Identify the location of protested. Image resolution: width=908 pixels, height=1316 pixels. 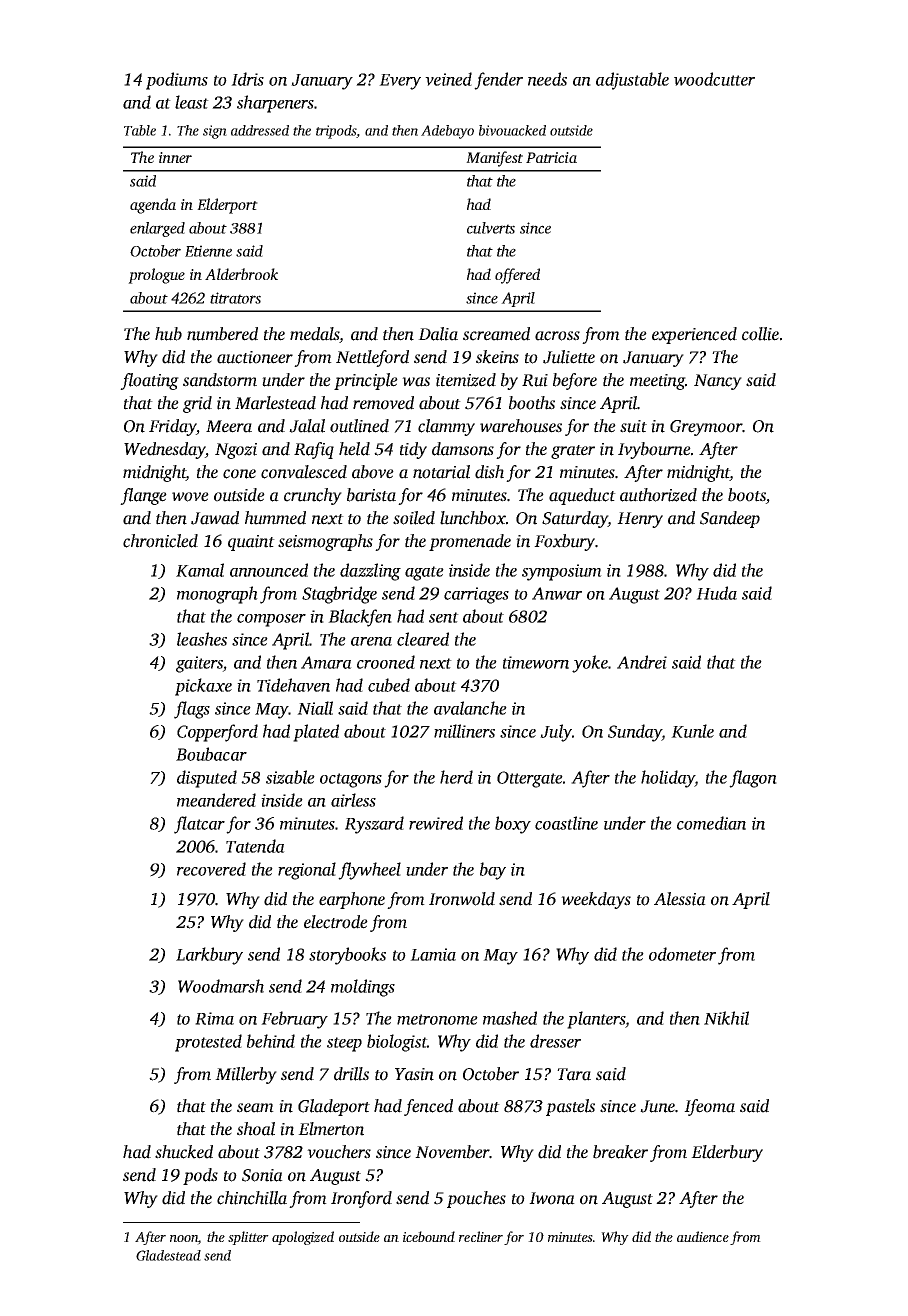
(208, 1043).
